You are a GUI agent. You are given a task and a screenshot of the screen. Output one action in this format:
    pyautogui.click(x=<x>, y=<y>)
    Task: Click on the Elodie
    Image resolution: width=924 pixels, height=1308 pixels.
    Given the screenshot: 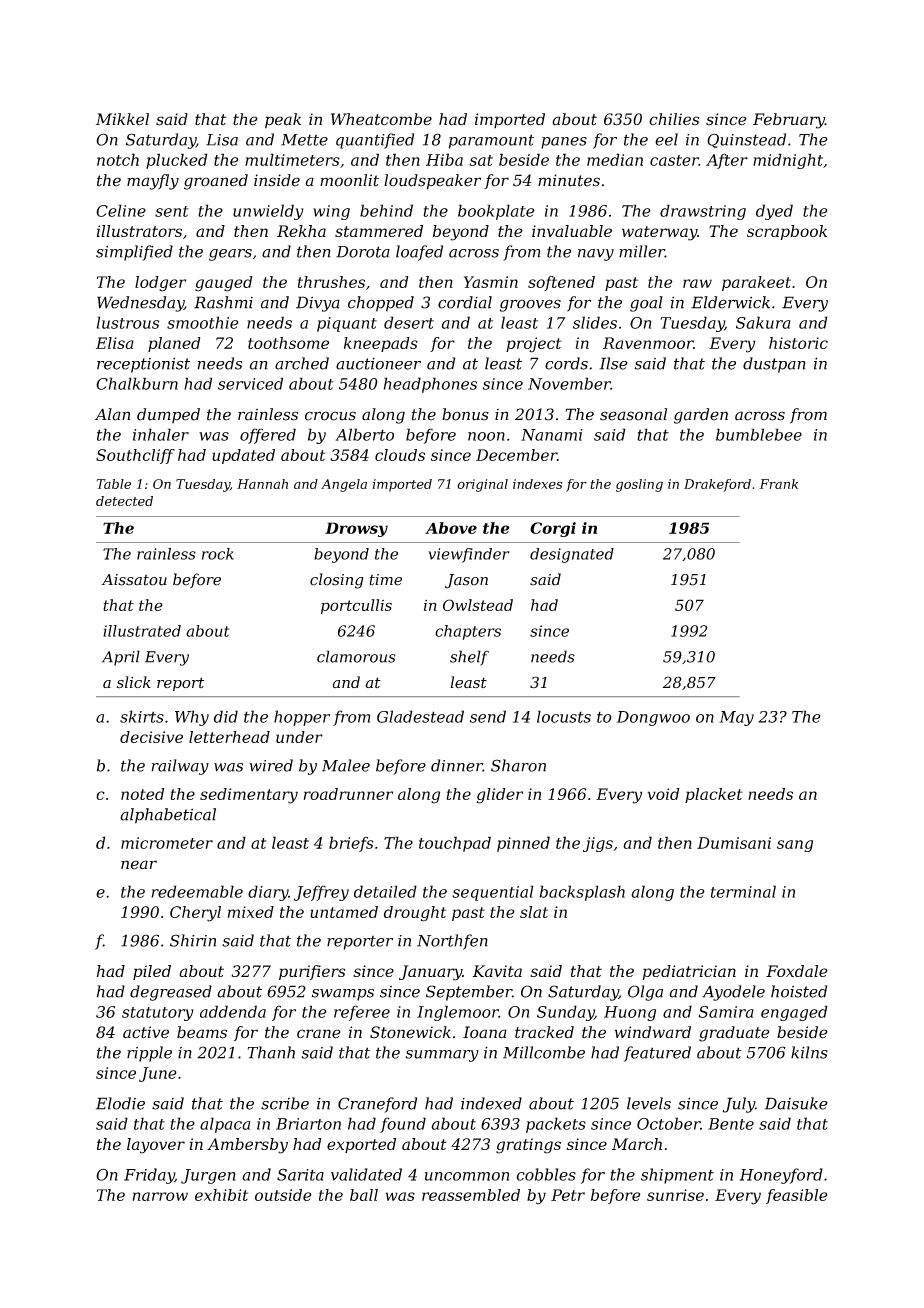 What is the action you would take?
    pyautogui.click(x=120, y=1103)
